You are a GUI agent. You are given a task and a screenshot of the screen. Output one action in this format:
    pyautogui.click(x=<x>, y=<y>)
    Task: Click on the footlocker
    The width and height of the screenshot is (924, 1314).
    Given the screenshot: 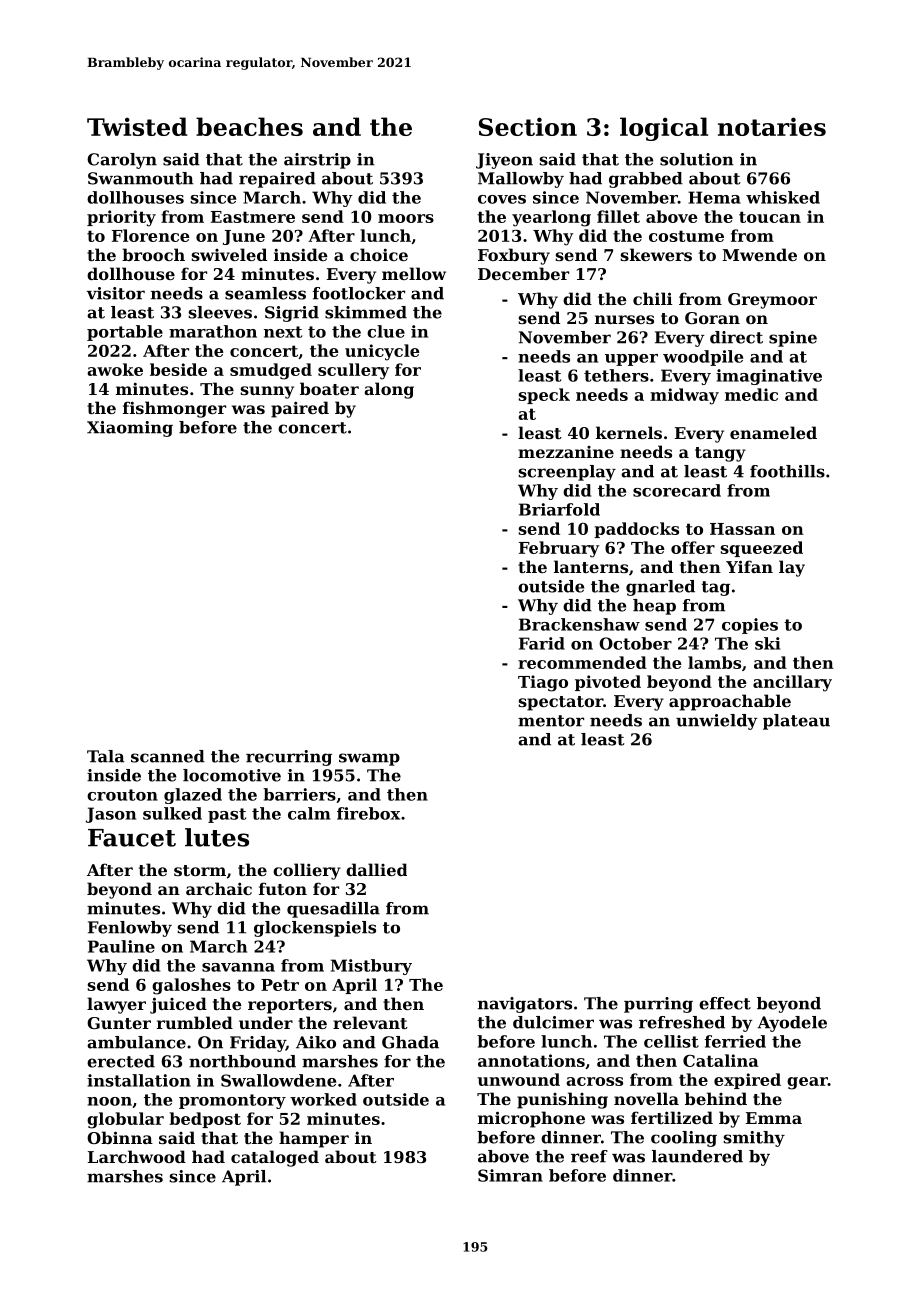 What is the action you would take?
    pyautogui.click(x=359, y=293)
